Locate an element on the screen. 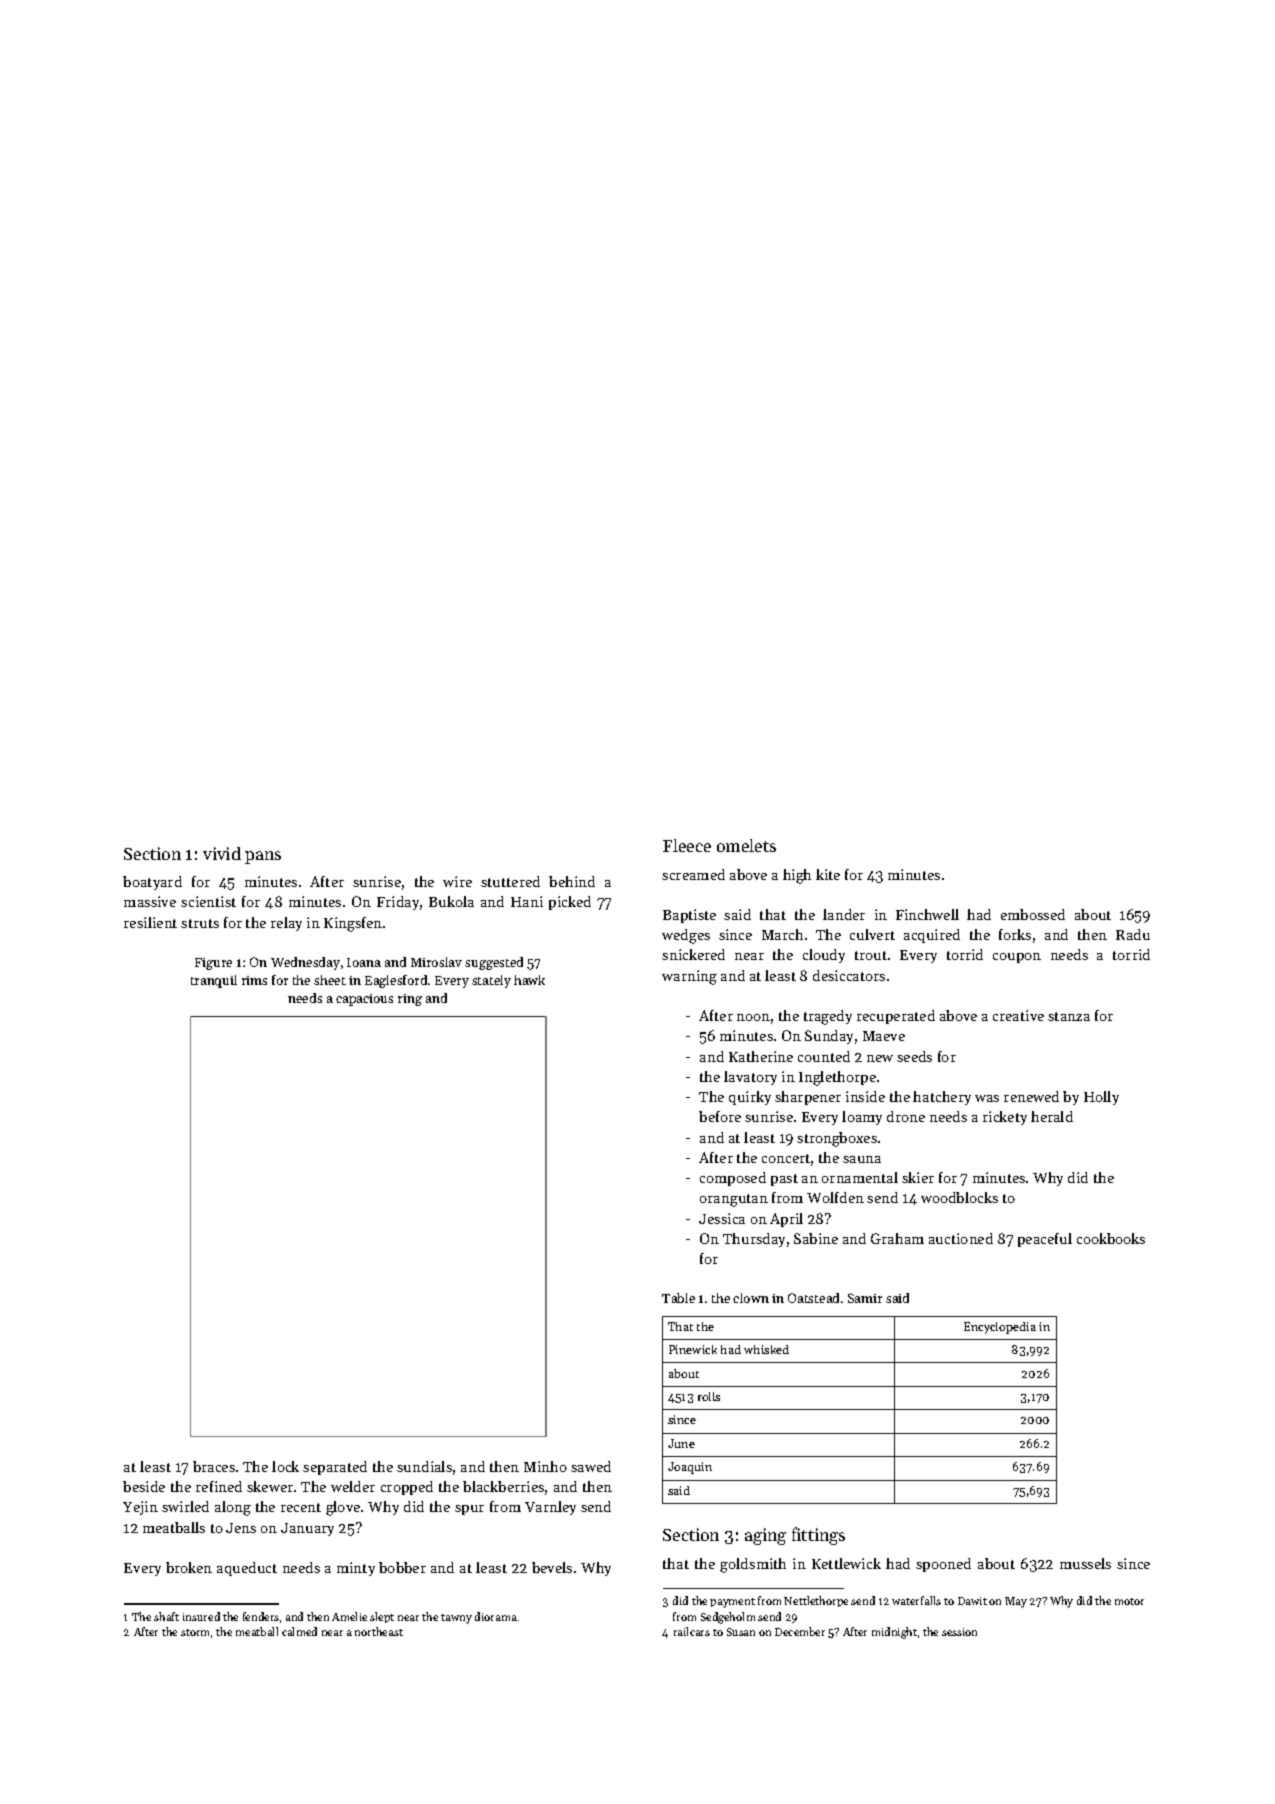 The width and height of the screenshot is (1275, 1804). storm is located at coordinates (195, 1632).
